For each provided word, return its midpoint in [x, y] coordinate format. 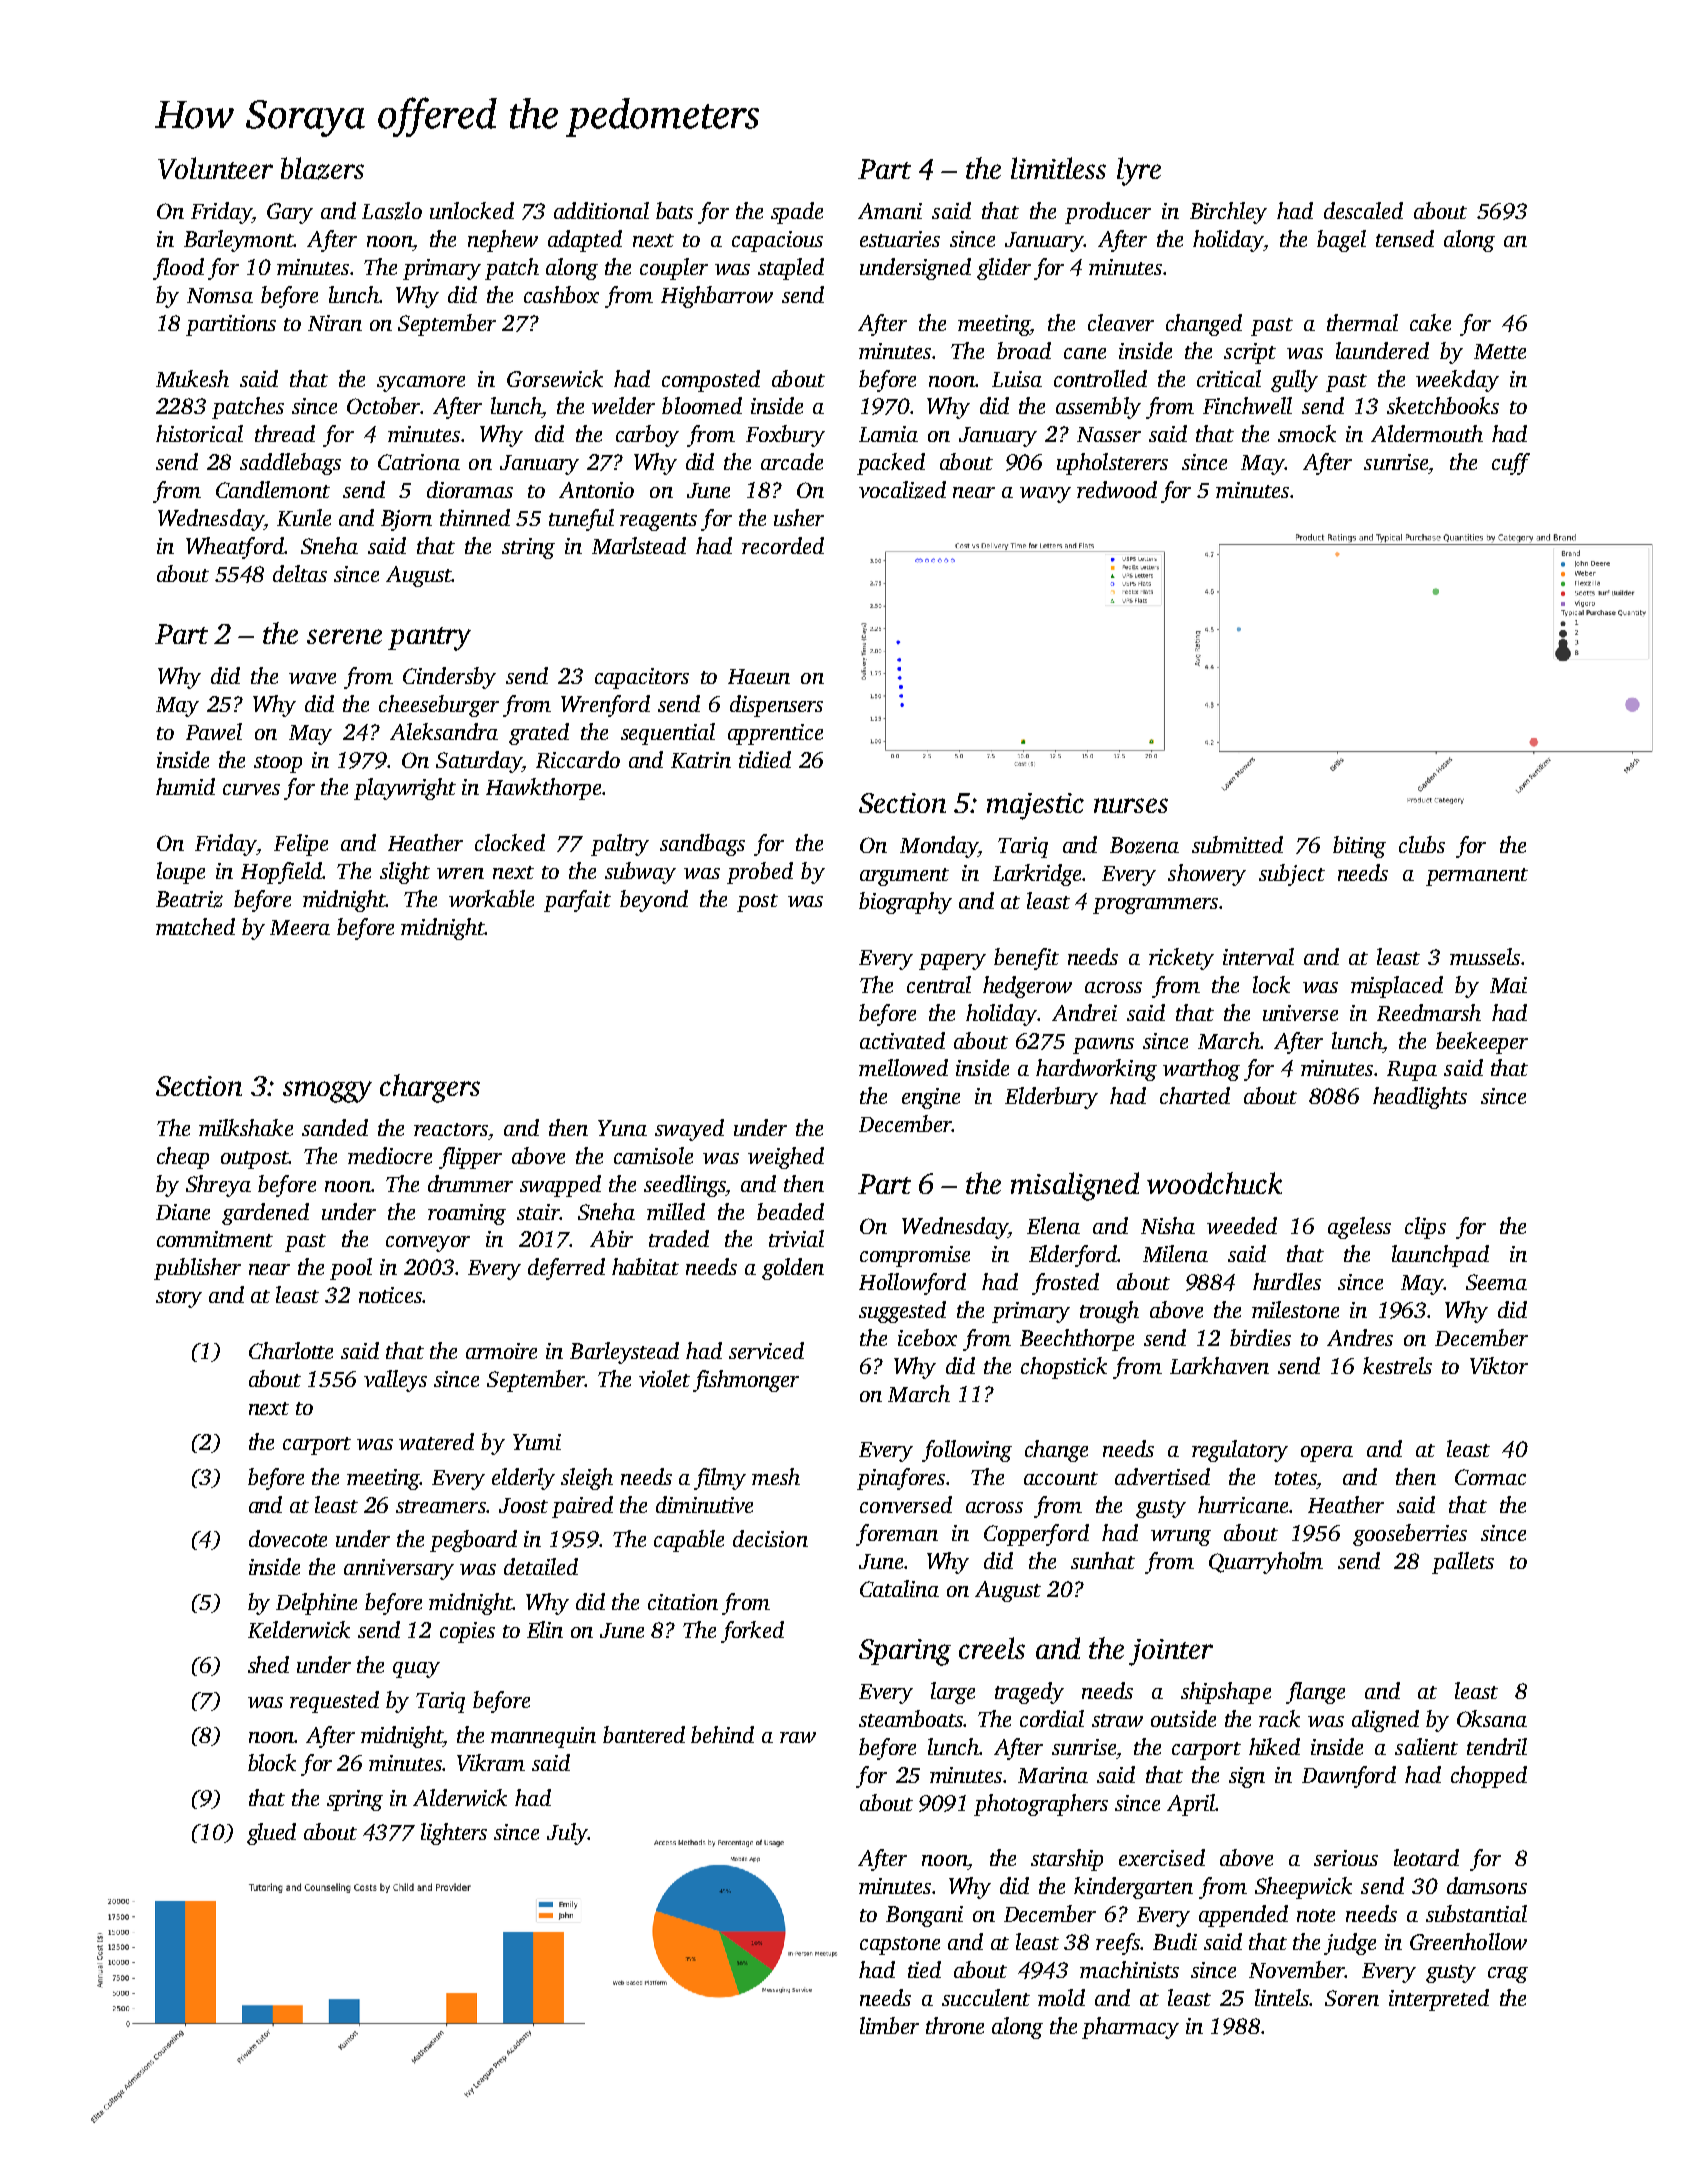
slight [405, 873]
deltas [300, 573]
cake [1430, 322]
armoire [501, 1351]
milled [676, 1211]
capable [689, 1541]
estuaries [900, 239]
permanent [1477, 877]
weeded [1242, 1225]
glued [271, 1834]
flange [1315, 1693]
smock [1307, 433]
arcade [792, 461]
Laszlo [392, 211]
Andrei [1084, 1012]
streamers [441, 1506]
